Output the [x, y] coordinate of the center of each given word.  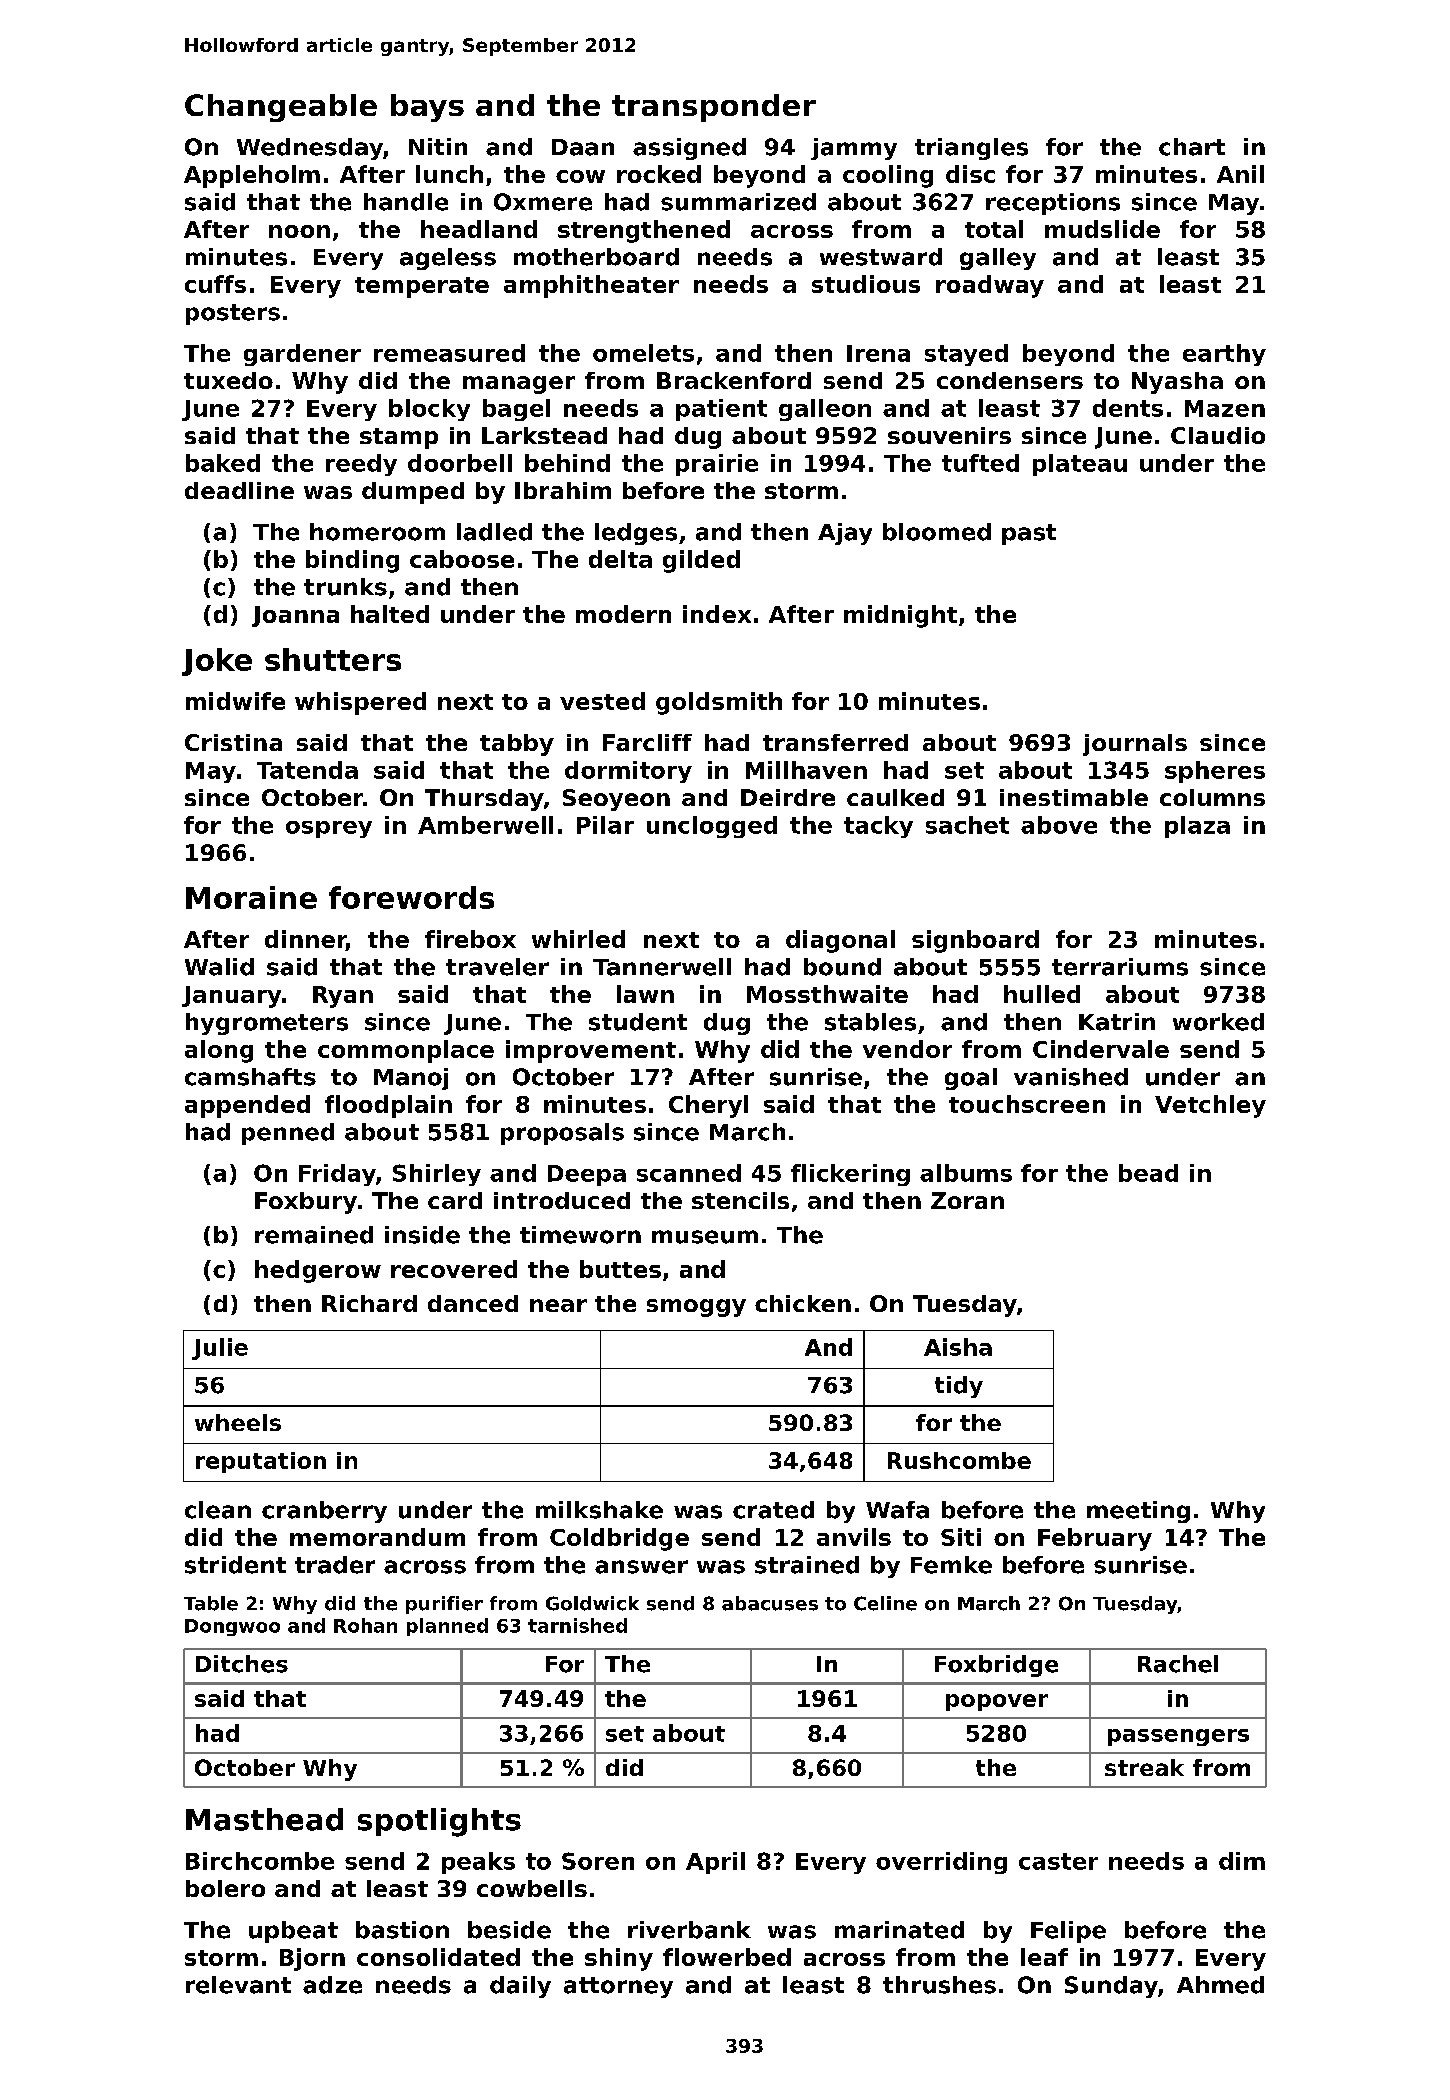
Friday [337, 1175]
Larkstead [544, 435]
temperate [422, 287]
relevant [238, 1985]
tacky [878, 827]
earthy [1224, 355]
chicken [803, 1303]
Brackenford [734, 380]
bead [1148, 1173]
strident [235, 1565]
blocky [429, 410]
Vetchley [1210, 1106]
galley [998, 259]
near [558, 1305]
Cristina [233, 742]
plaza [1197, 827]
